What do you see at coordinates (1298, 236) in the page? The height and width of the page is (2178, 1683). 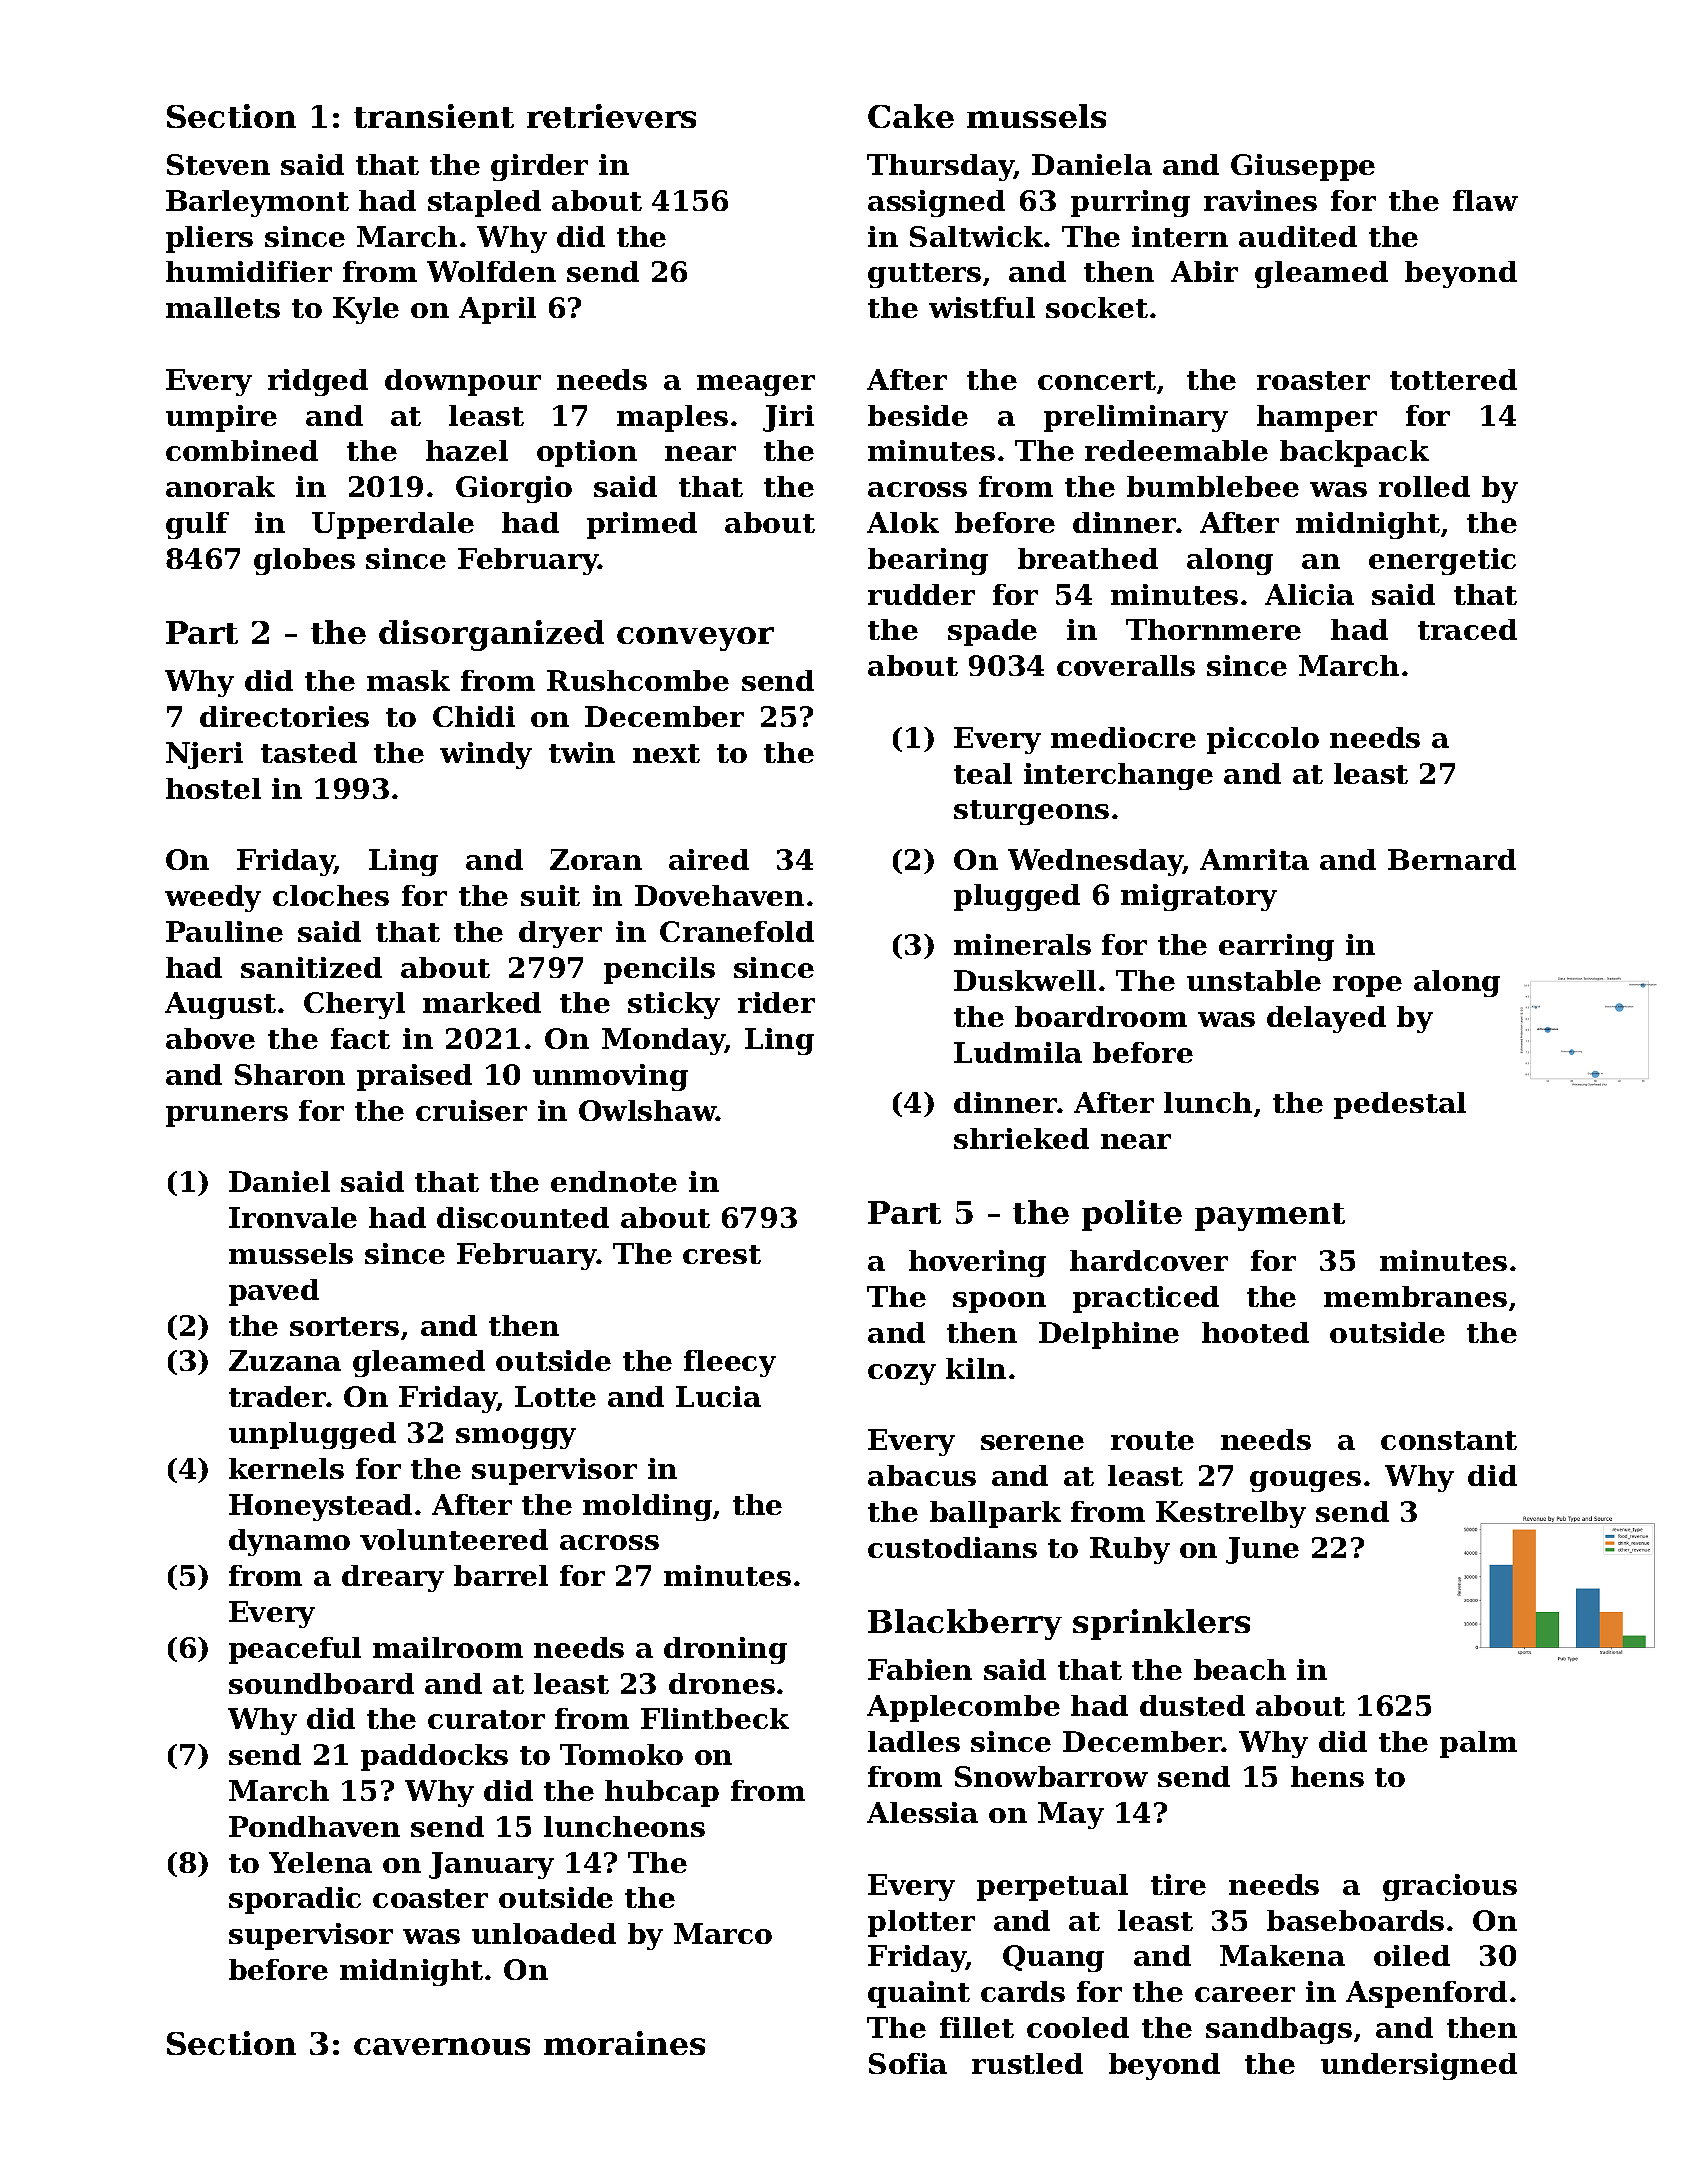 I see `audited` at bounding box center [1298, 236].
